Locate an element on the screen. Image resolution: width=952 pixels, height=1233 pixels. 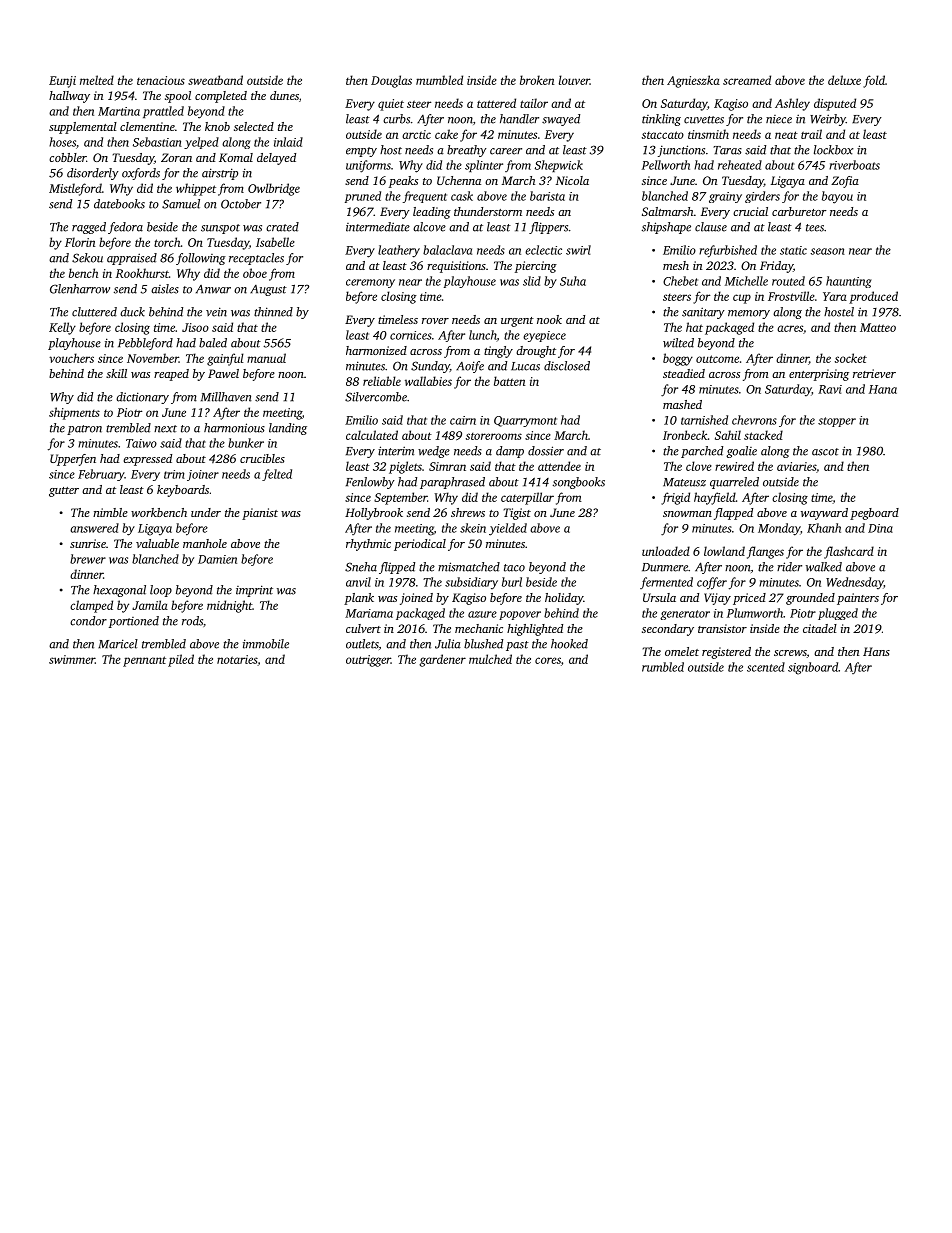
Quarrymont is located at coordinates (525, 421).
